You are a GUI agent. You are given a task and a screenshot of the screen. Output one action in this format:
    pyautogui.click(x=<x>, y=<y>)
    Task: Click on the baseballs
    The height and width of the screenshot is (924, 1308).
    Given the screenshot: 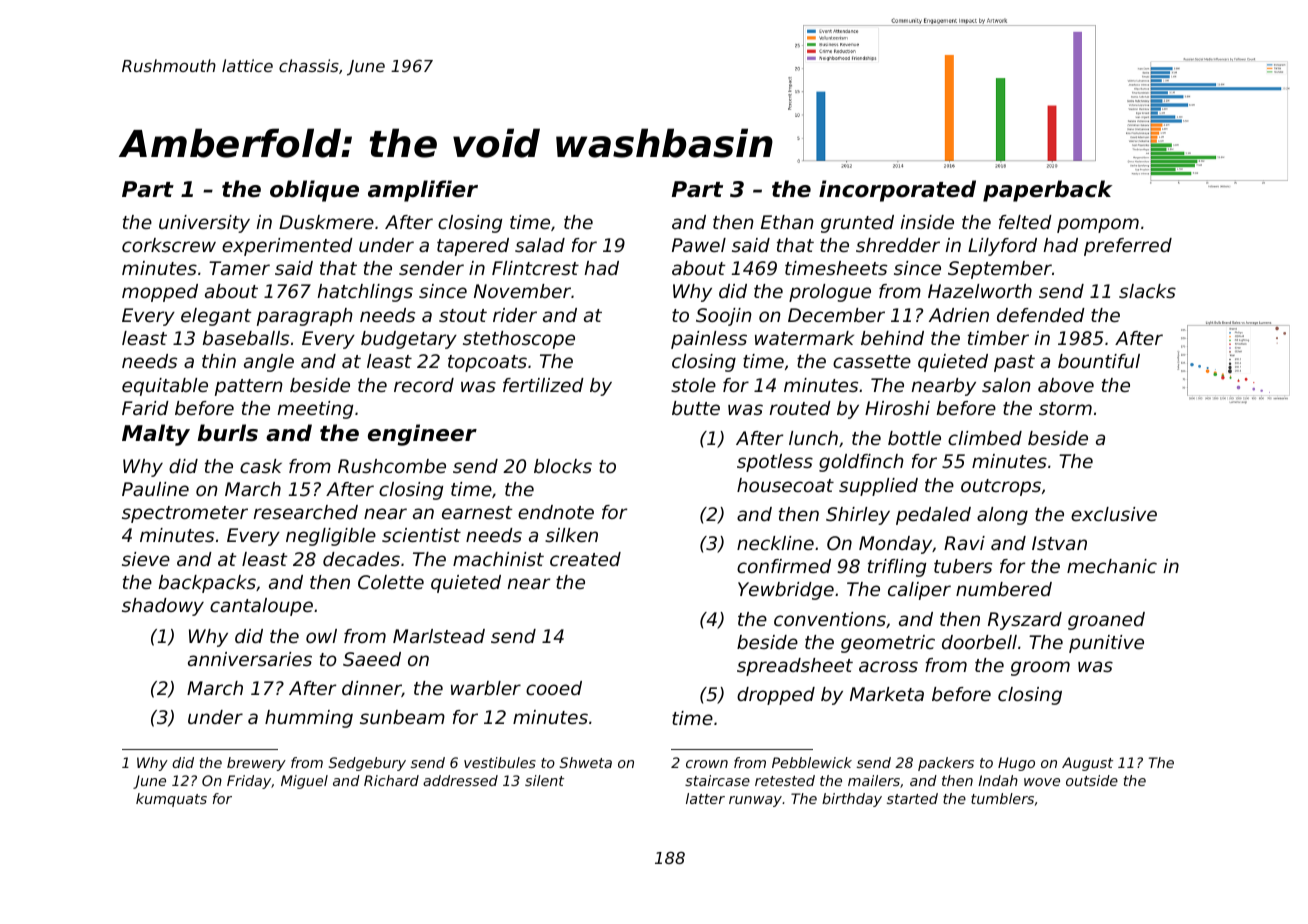 What is the action you would take?
    pyautogui.click(x=246, y=338)
